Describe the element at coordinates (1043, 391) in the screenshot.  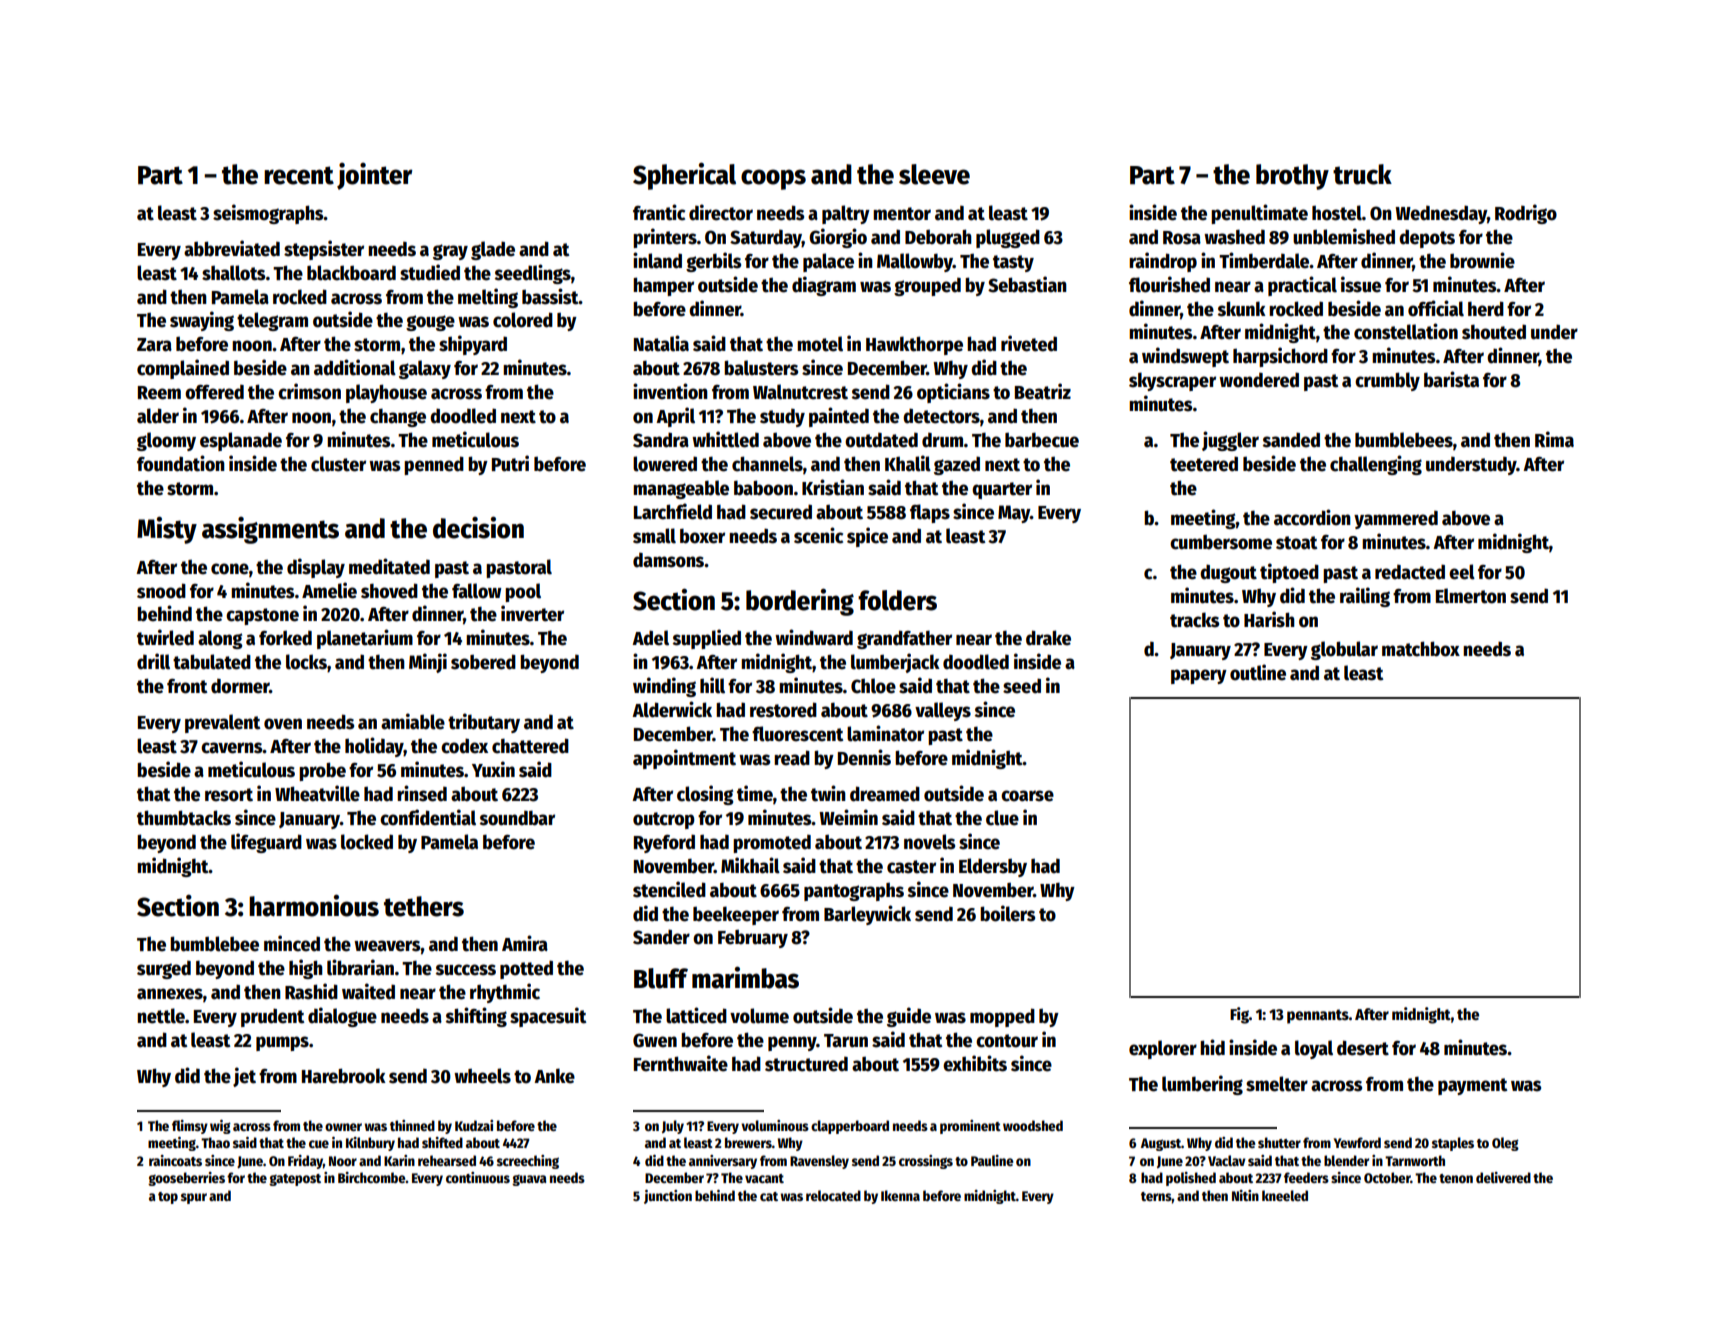
I see `Beatriz` at that location.
